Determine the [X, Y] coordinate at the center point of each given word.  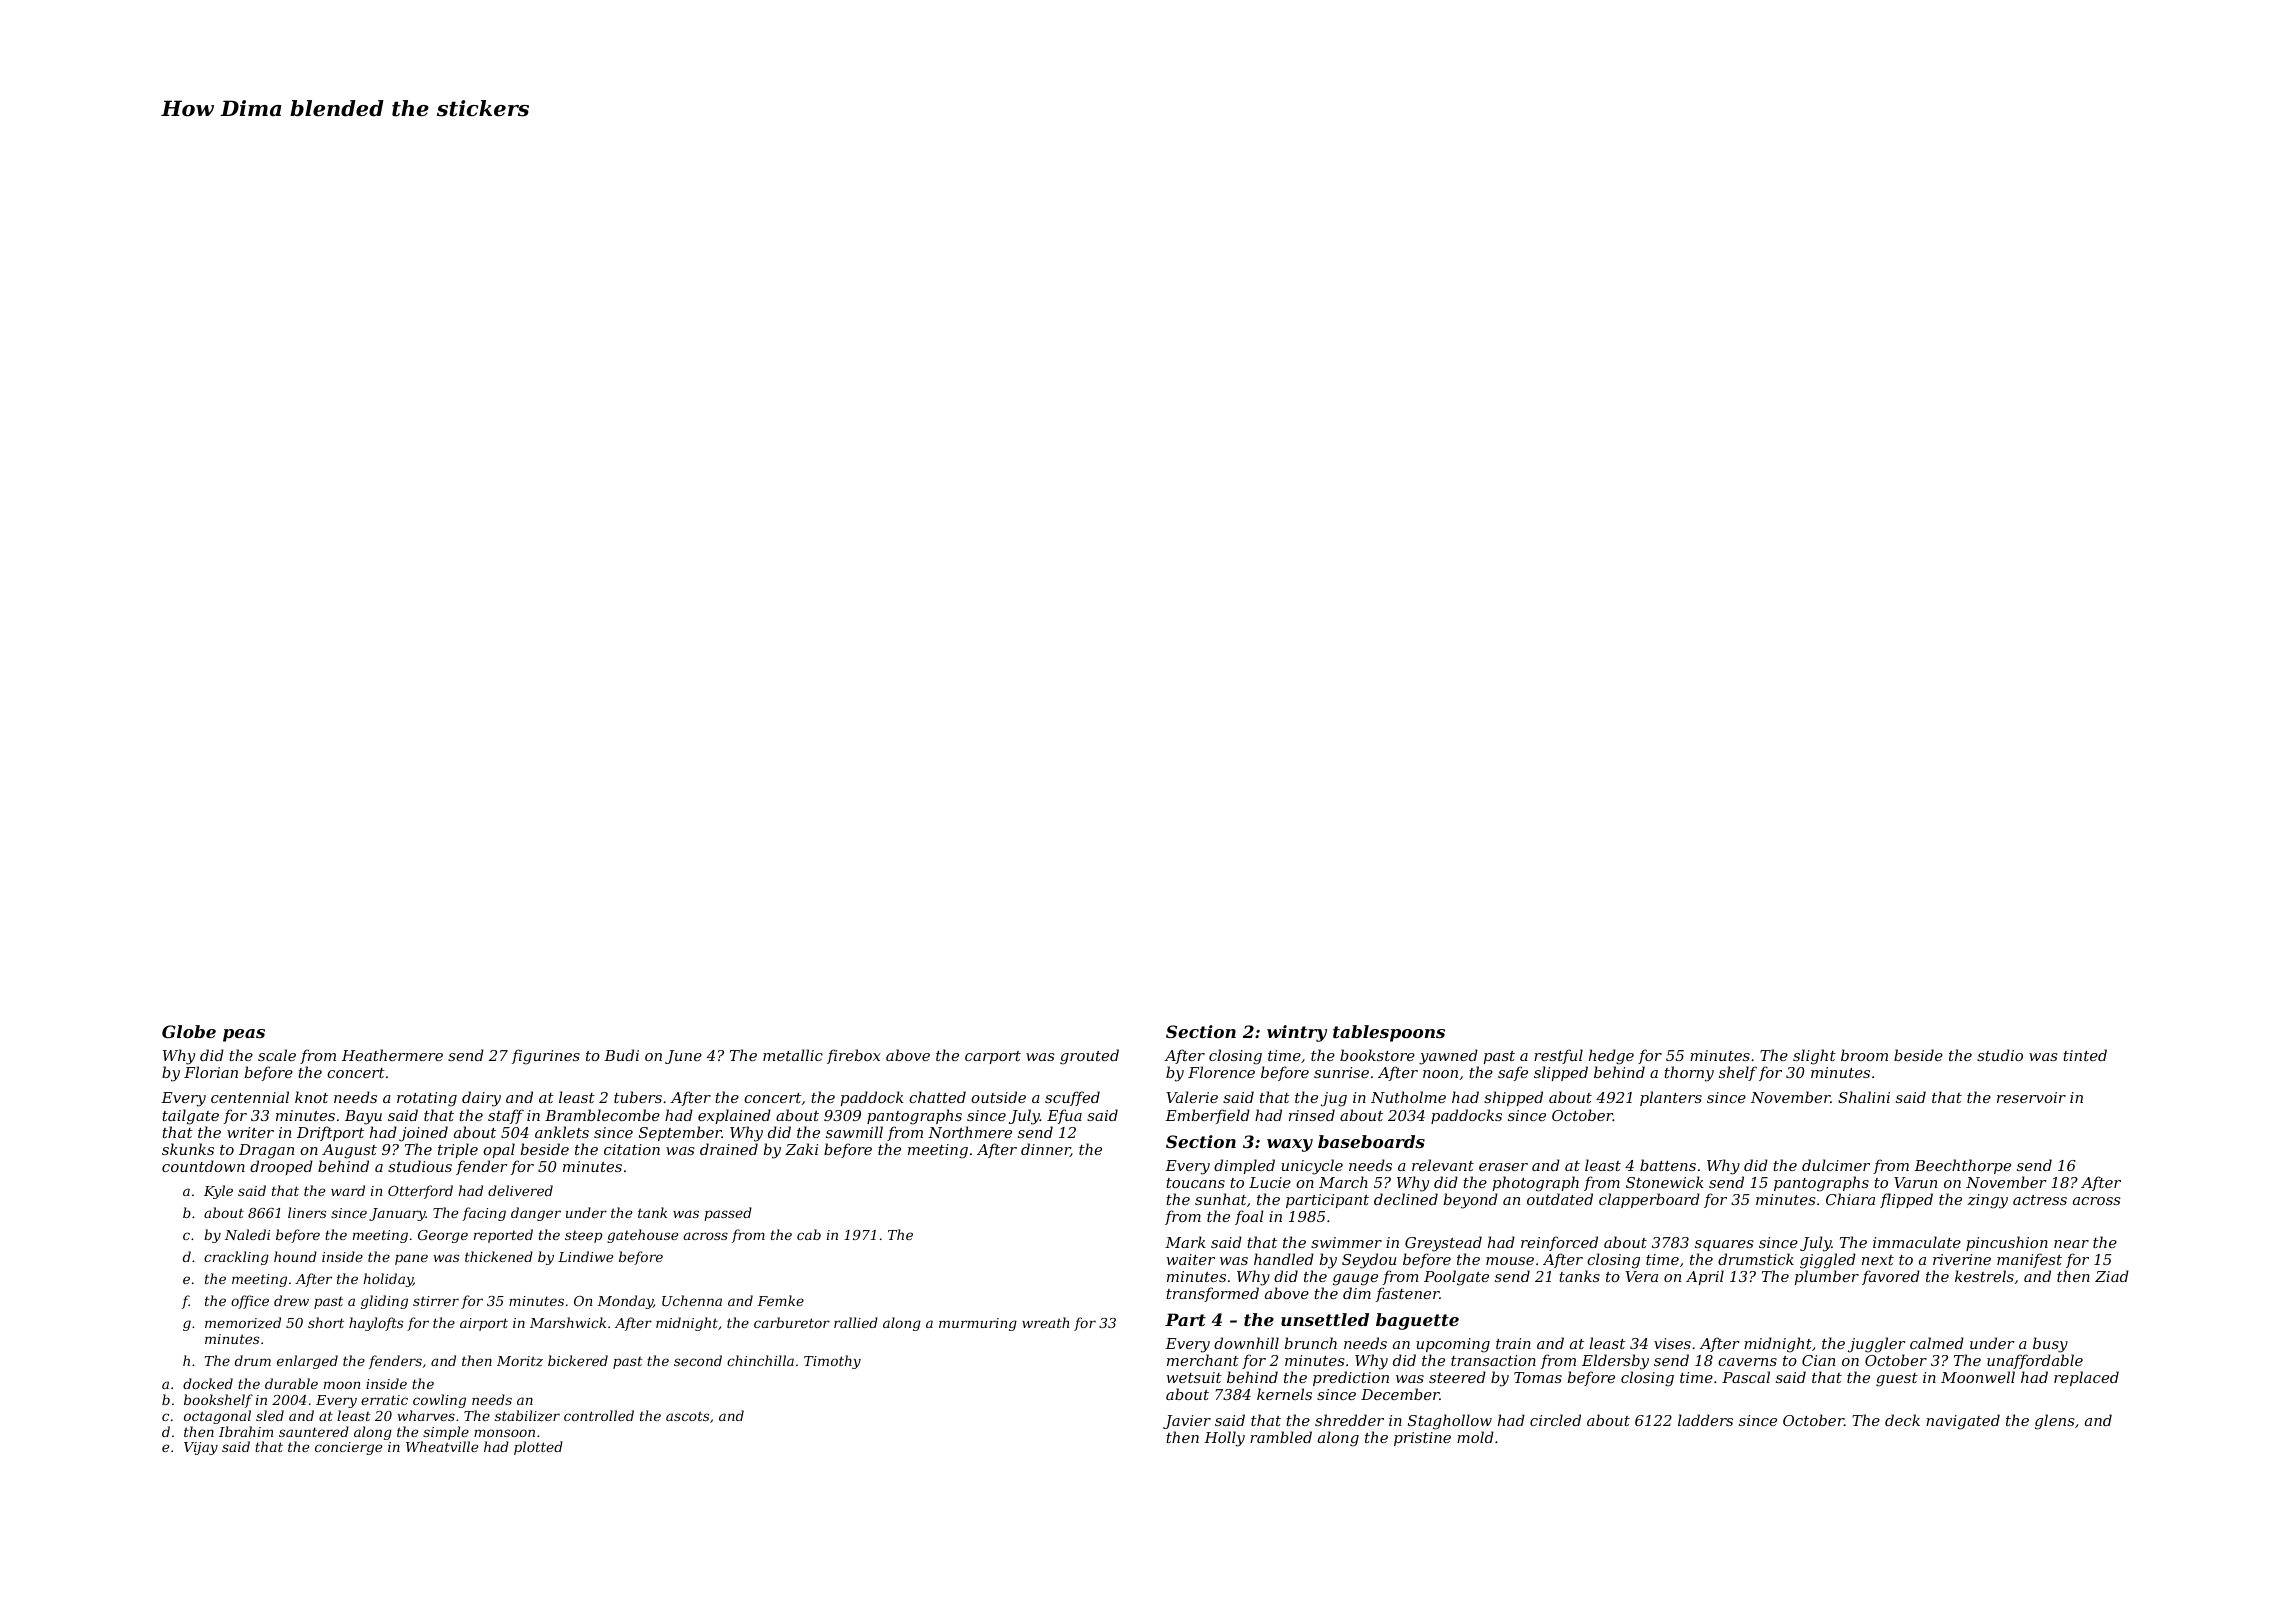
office [250, 1302]
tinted [2085, 1055]
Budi [621, 1055]
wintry [1297, 1033]
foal [1249, 1217]
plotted [538, 1448]
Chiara [1850, 1199]
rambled [1281, 1437]
